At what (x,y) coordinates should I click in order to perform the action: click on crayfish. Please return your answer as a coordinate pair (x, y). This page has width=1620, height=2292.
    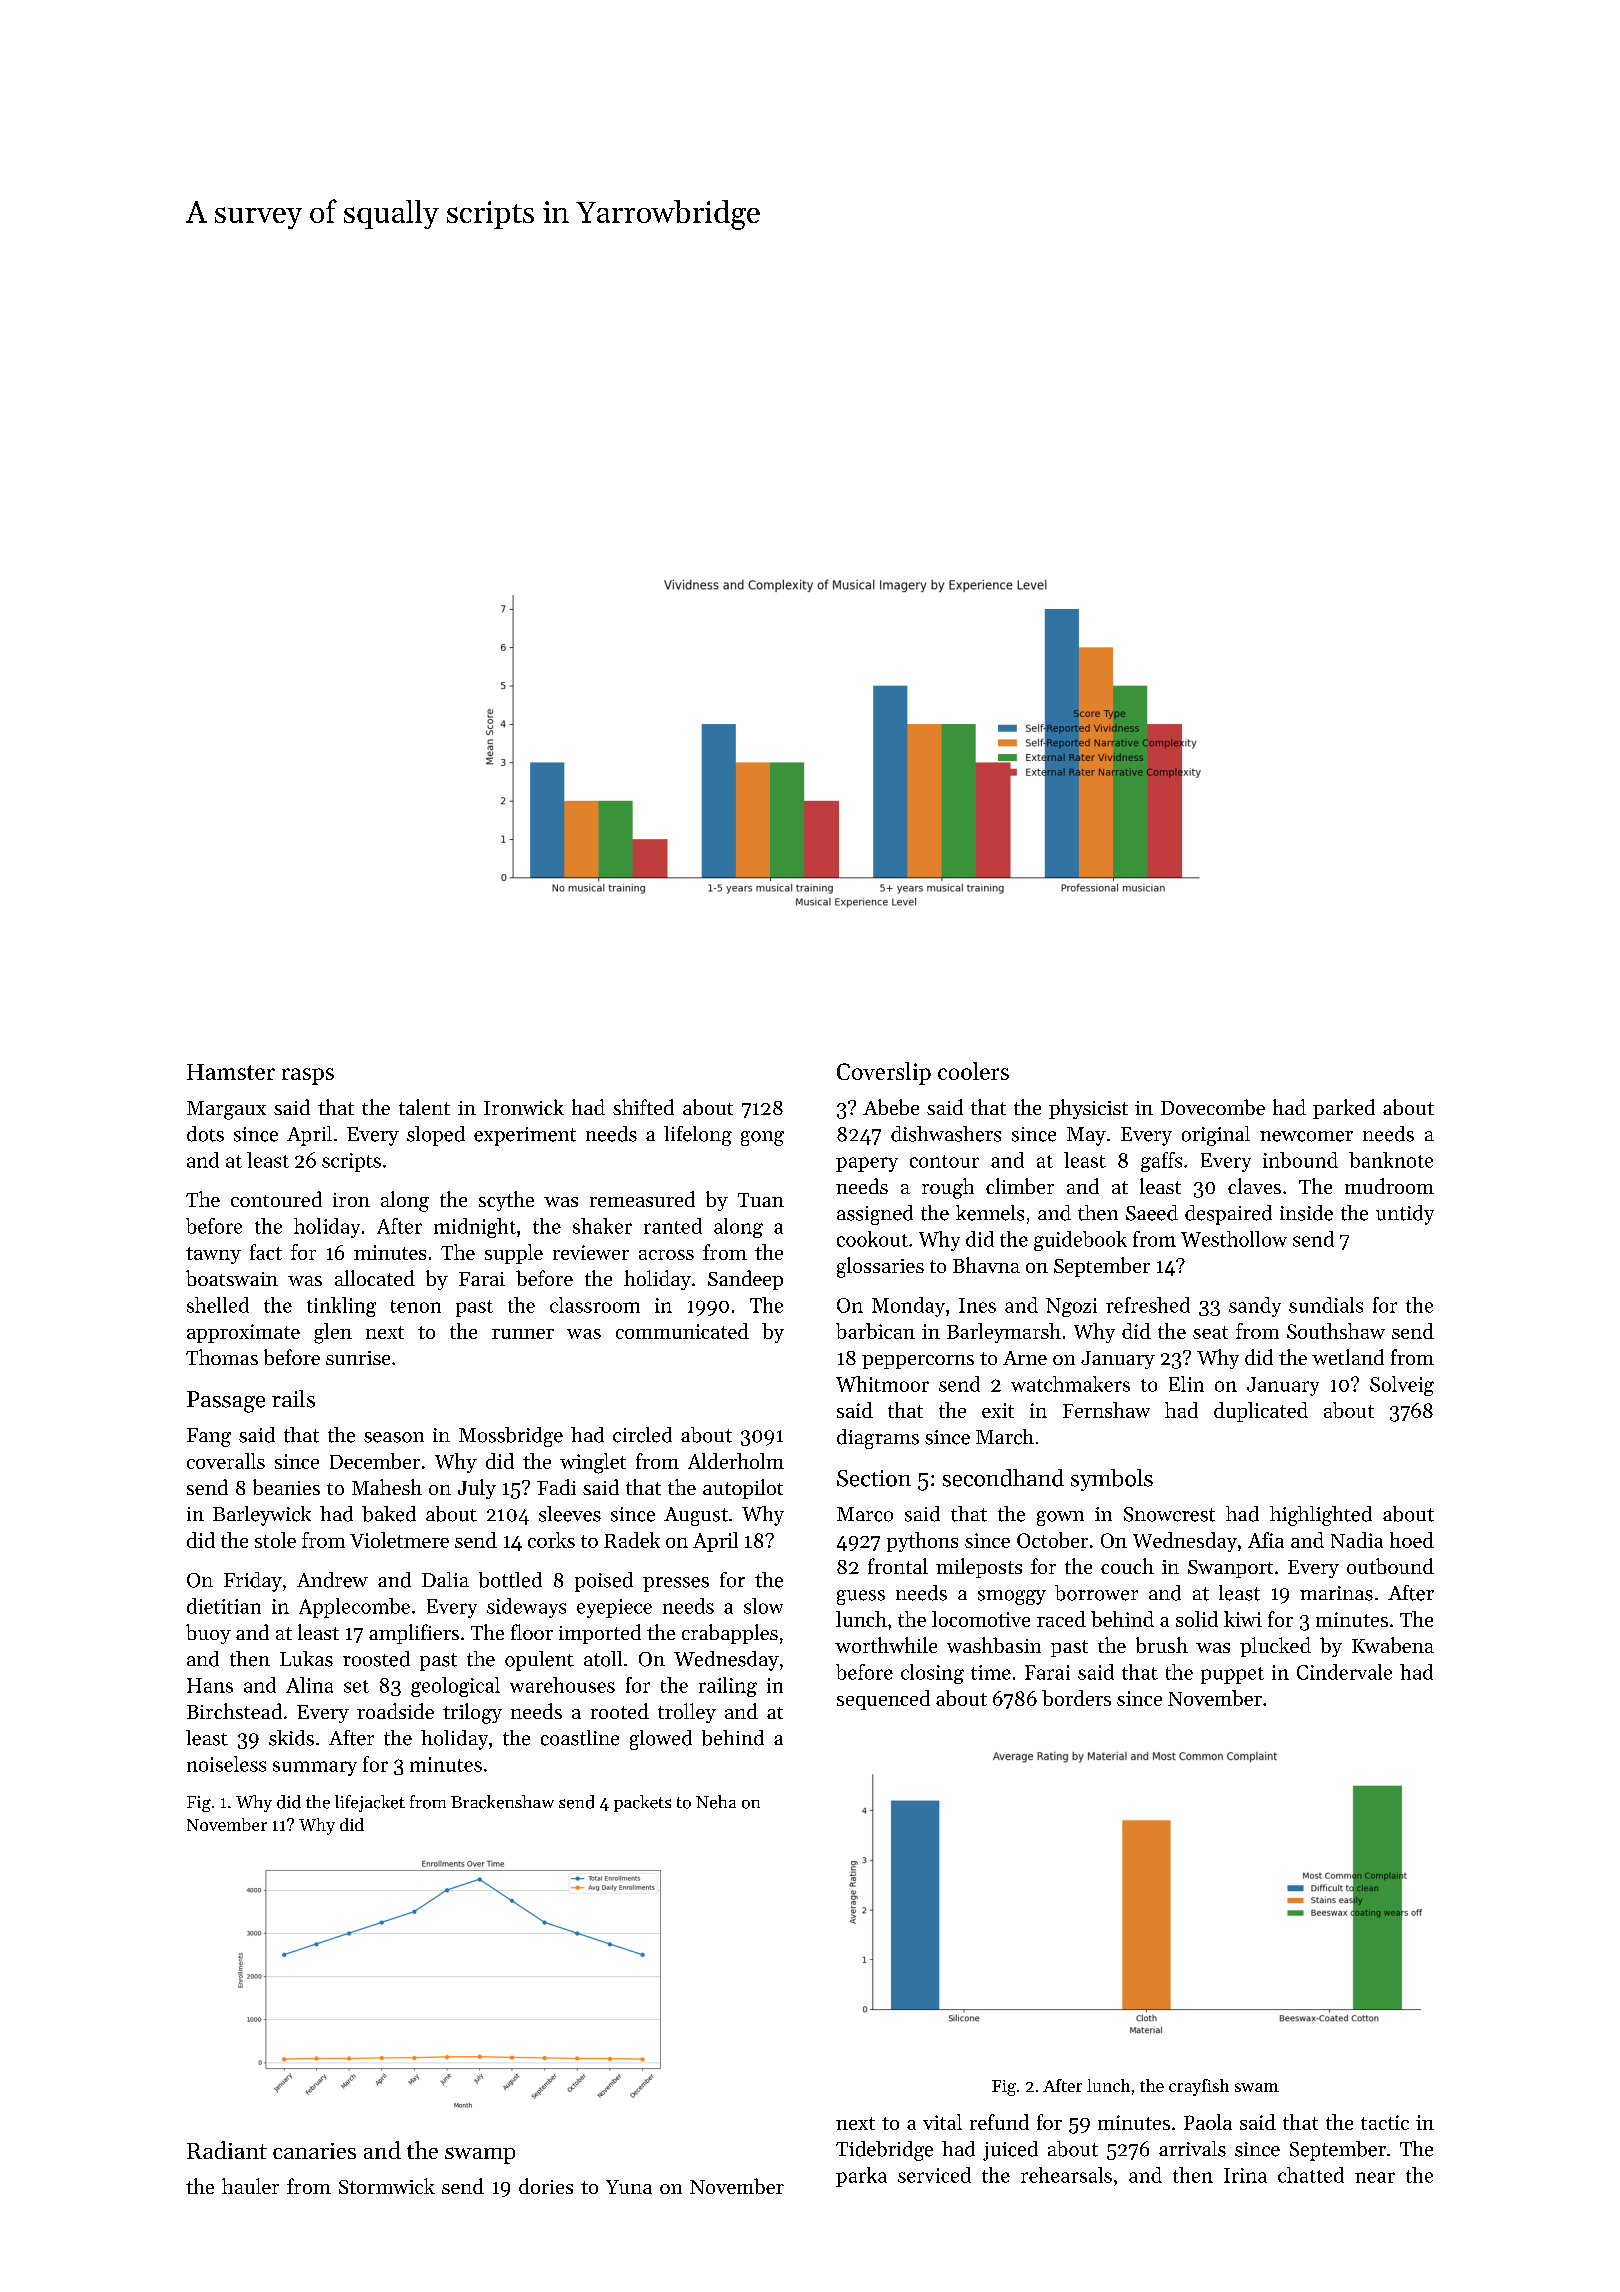
    Looking at the image, I should click on (1199, 2087).
